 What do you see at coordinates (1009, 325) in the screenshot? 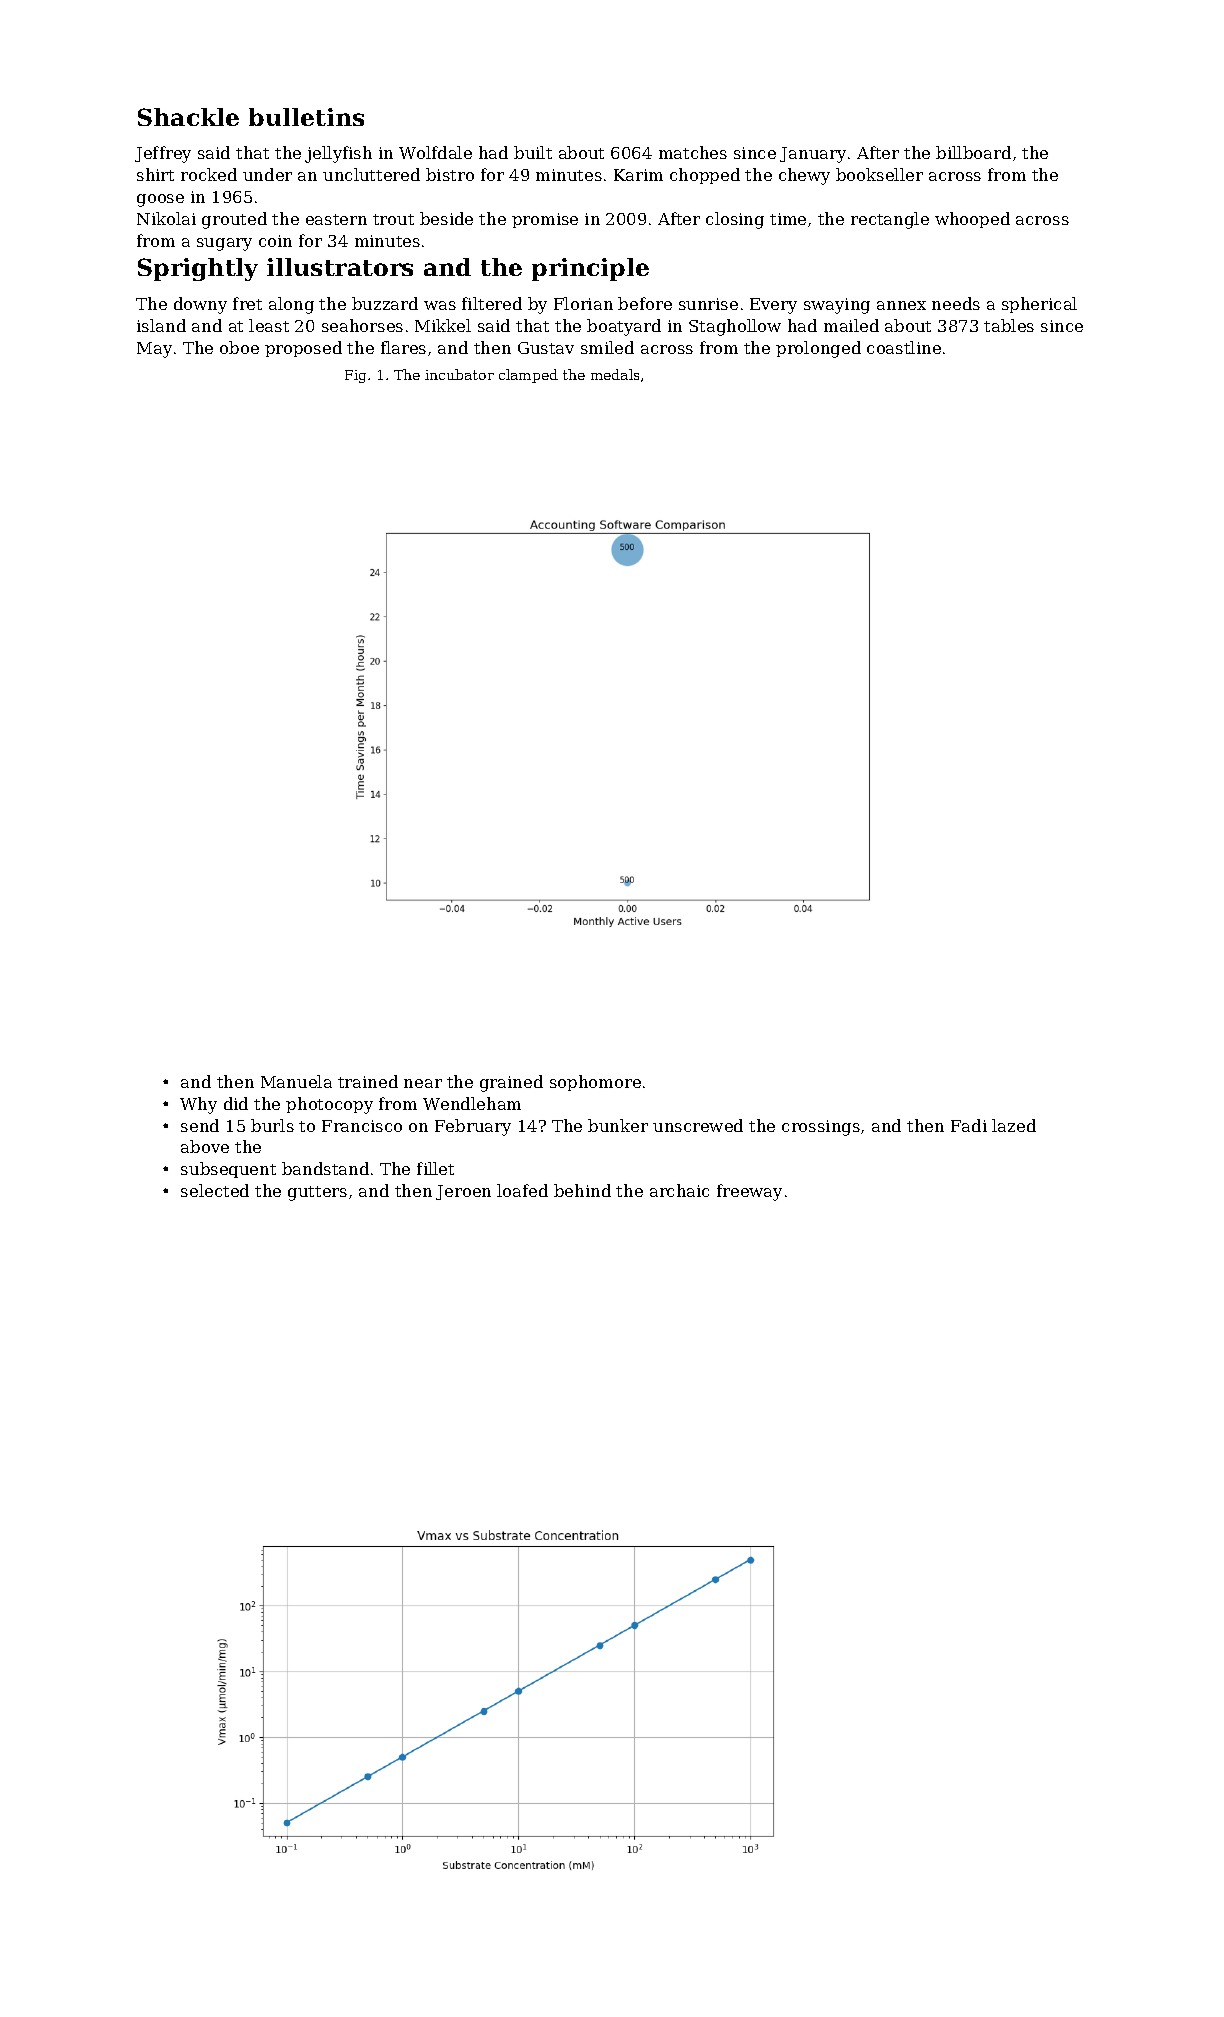
I see `tables` at bounding box center [1009, 325].
